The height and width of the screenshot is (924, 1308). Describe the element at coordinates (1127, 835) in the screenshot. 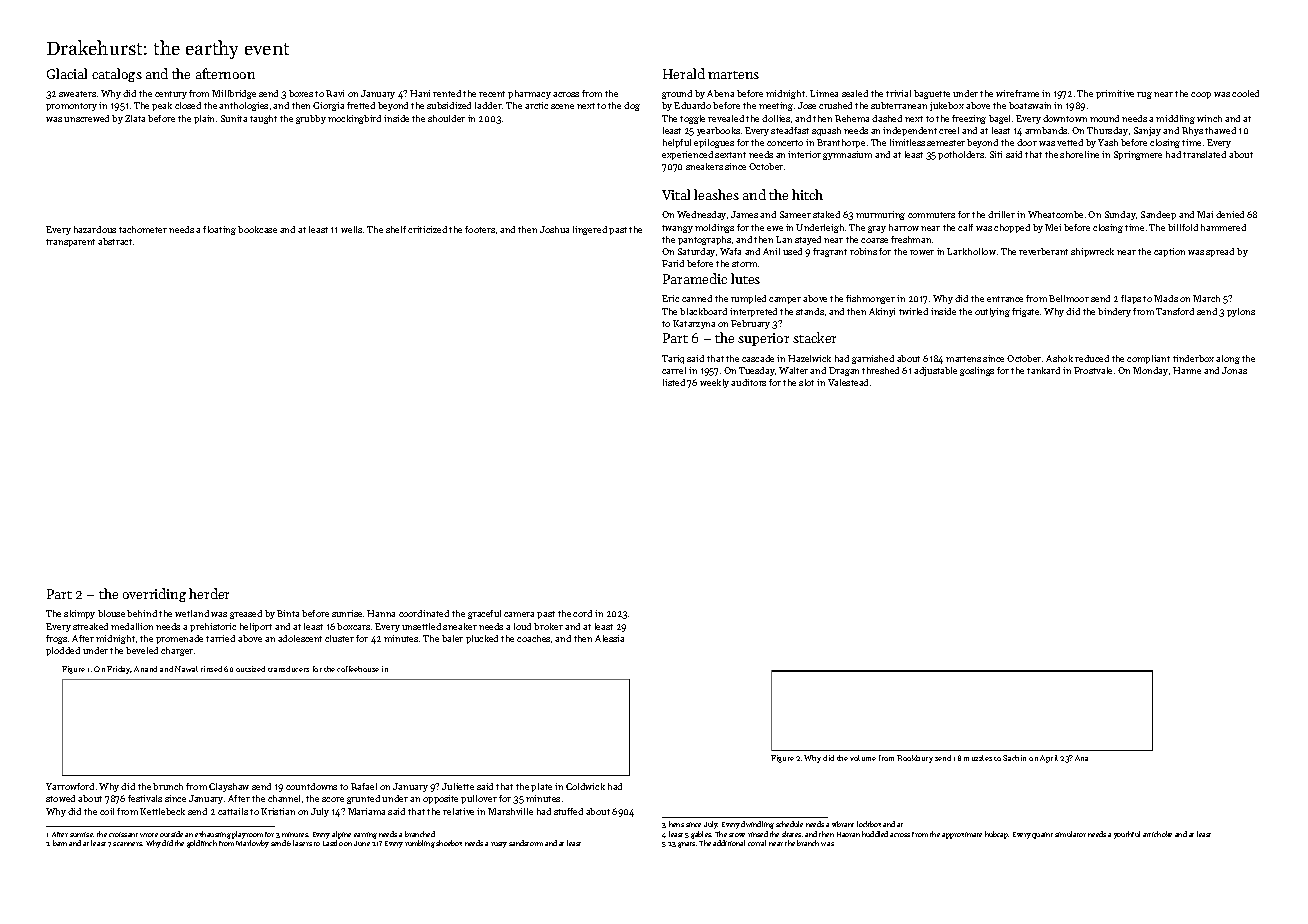

I see `youthful` at that location.
